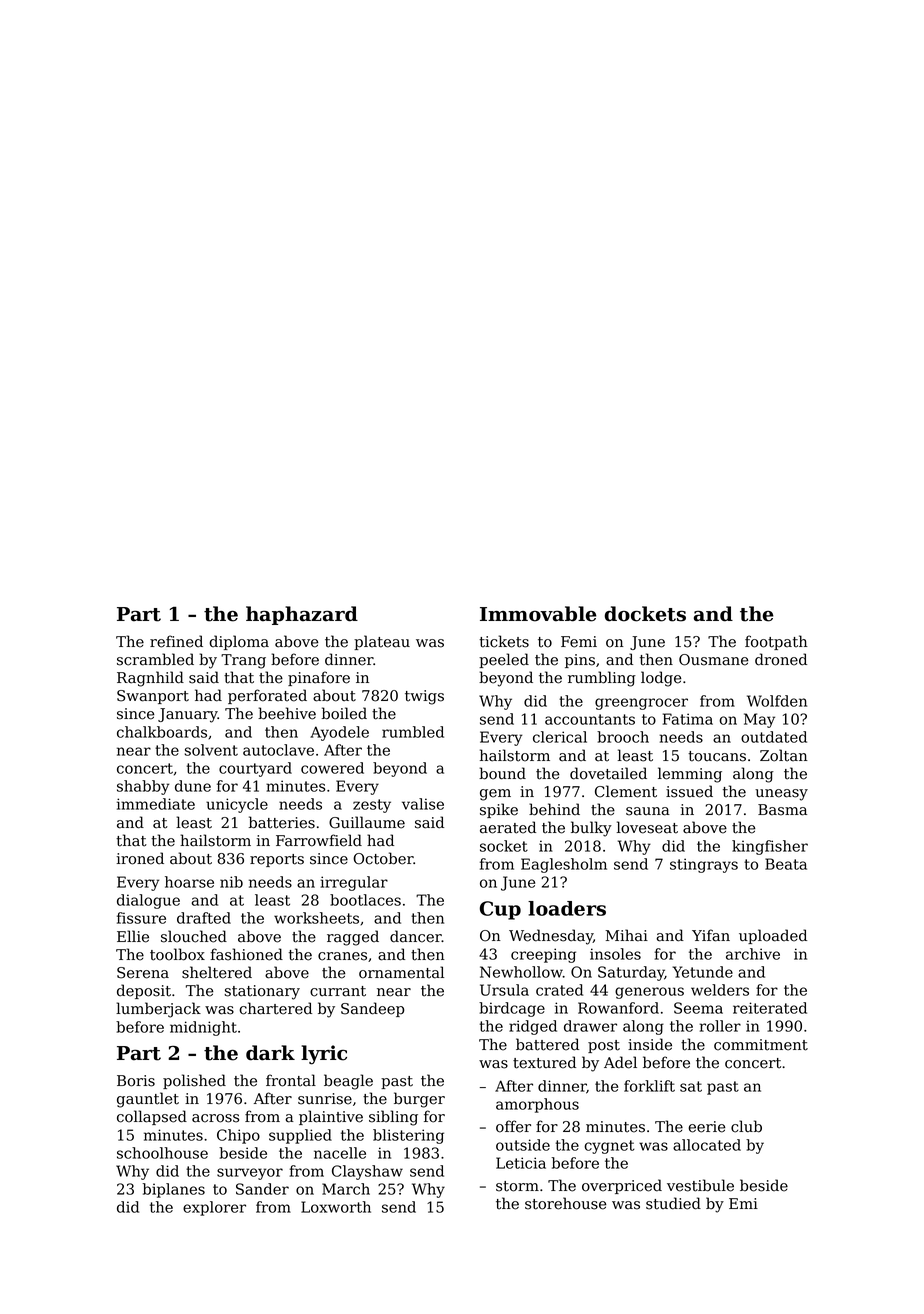  What do you see at coordinates (508, 827) in the screenshot?
I see `aerated` at bounding box center [508, 827].
